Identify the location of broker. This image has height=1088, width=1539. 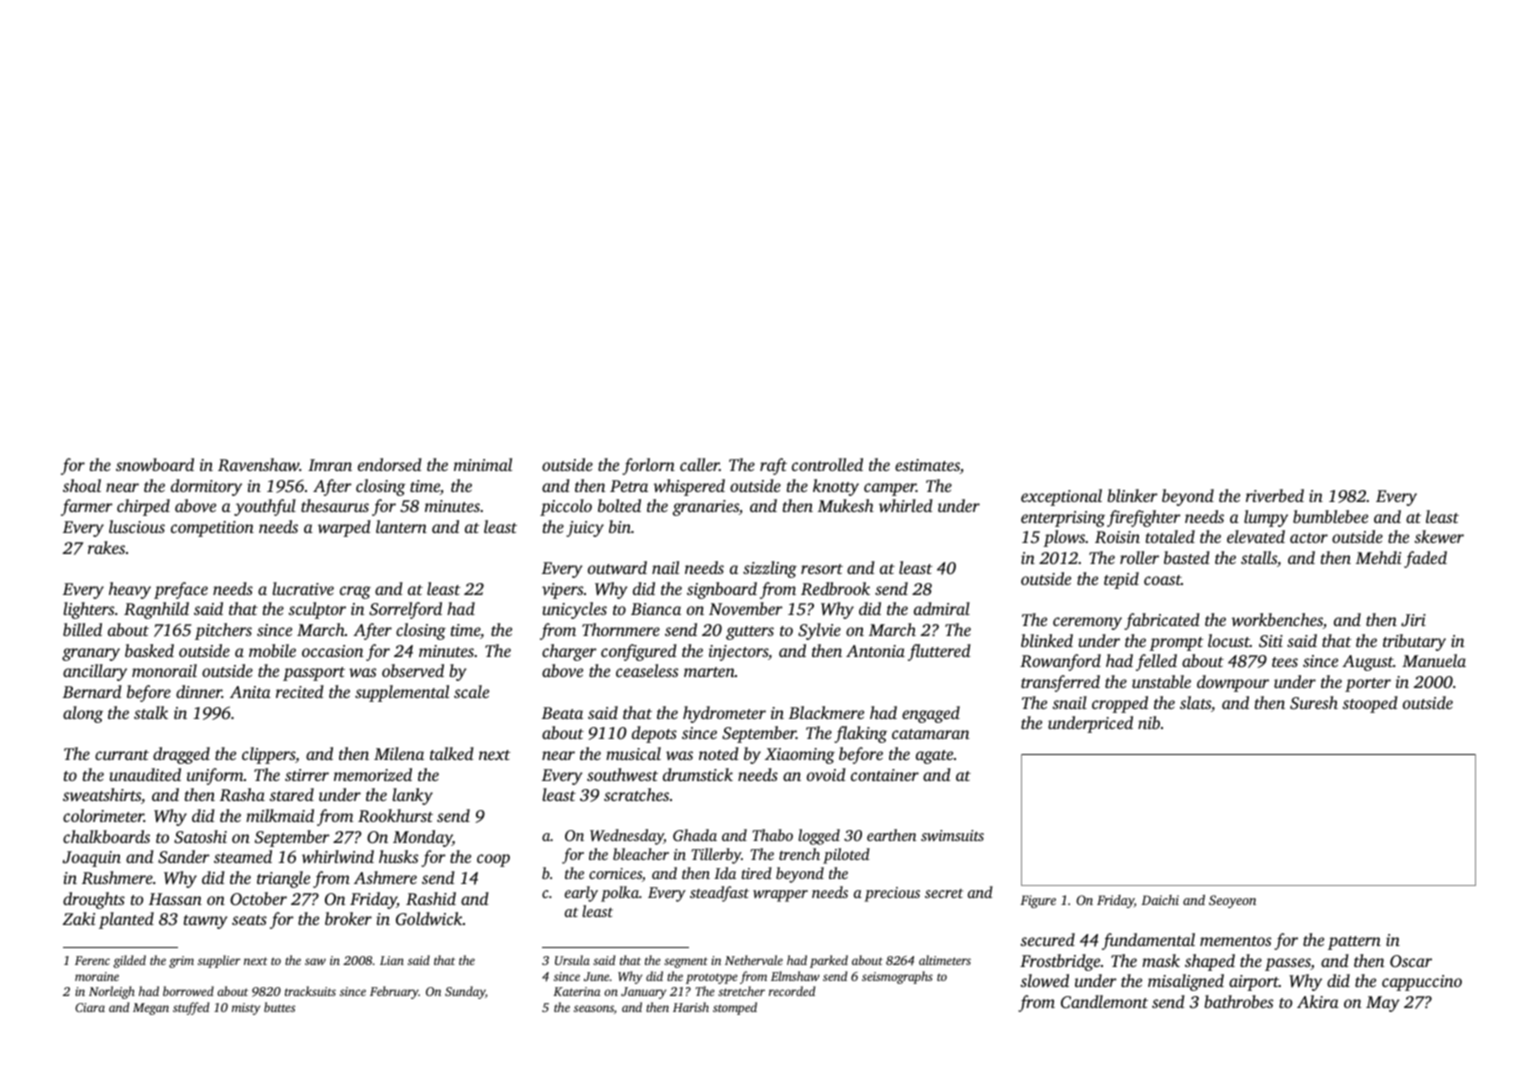
(348, 918).
